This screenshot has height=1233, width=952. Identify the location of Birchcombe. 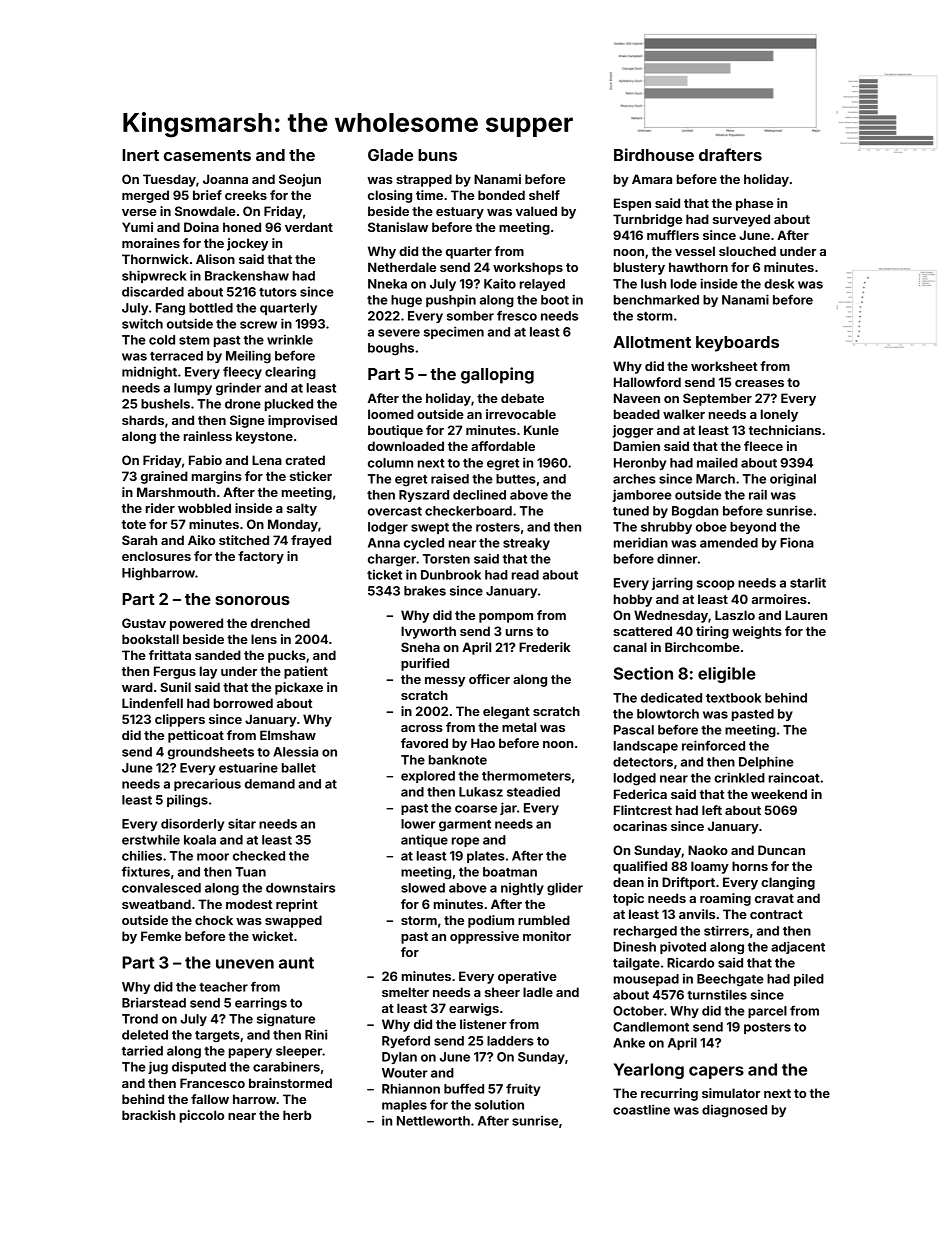
(702, 647).
